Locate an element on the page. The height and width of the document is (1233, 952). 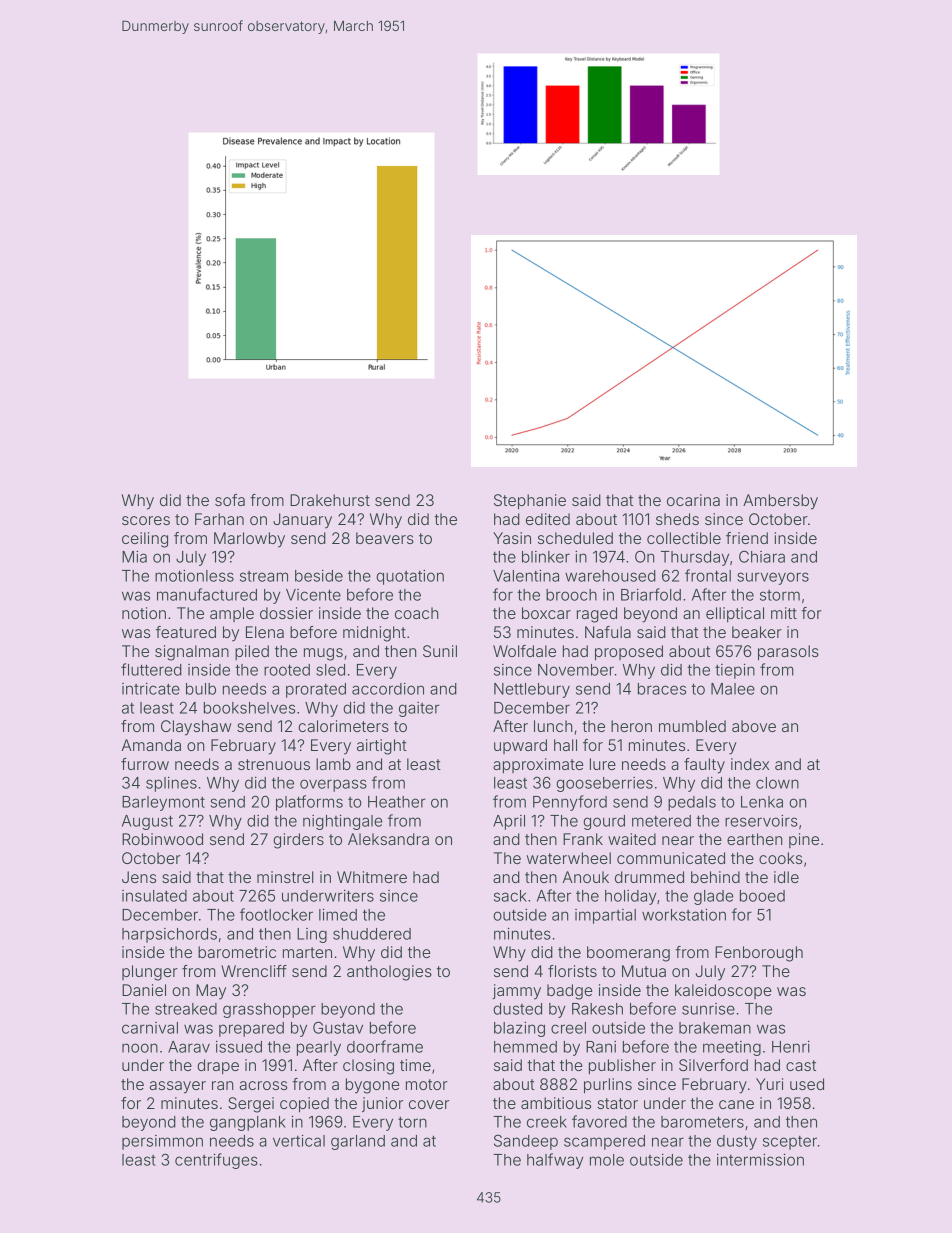
drummed is located at coordinates (649, 877).
